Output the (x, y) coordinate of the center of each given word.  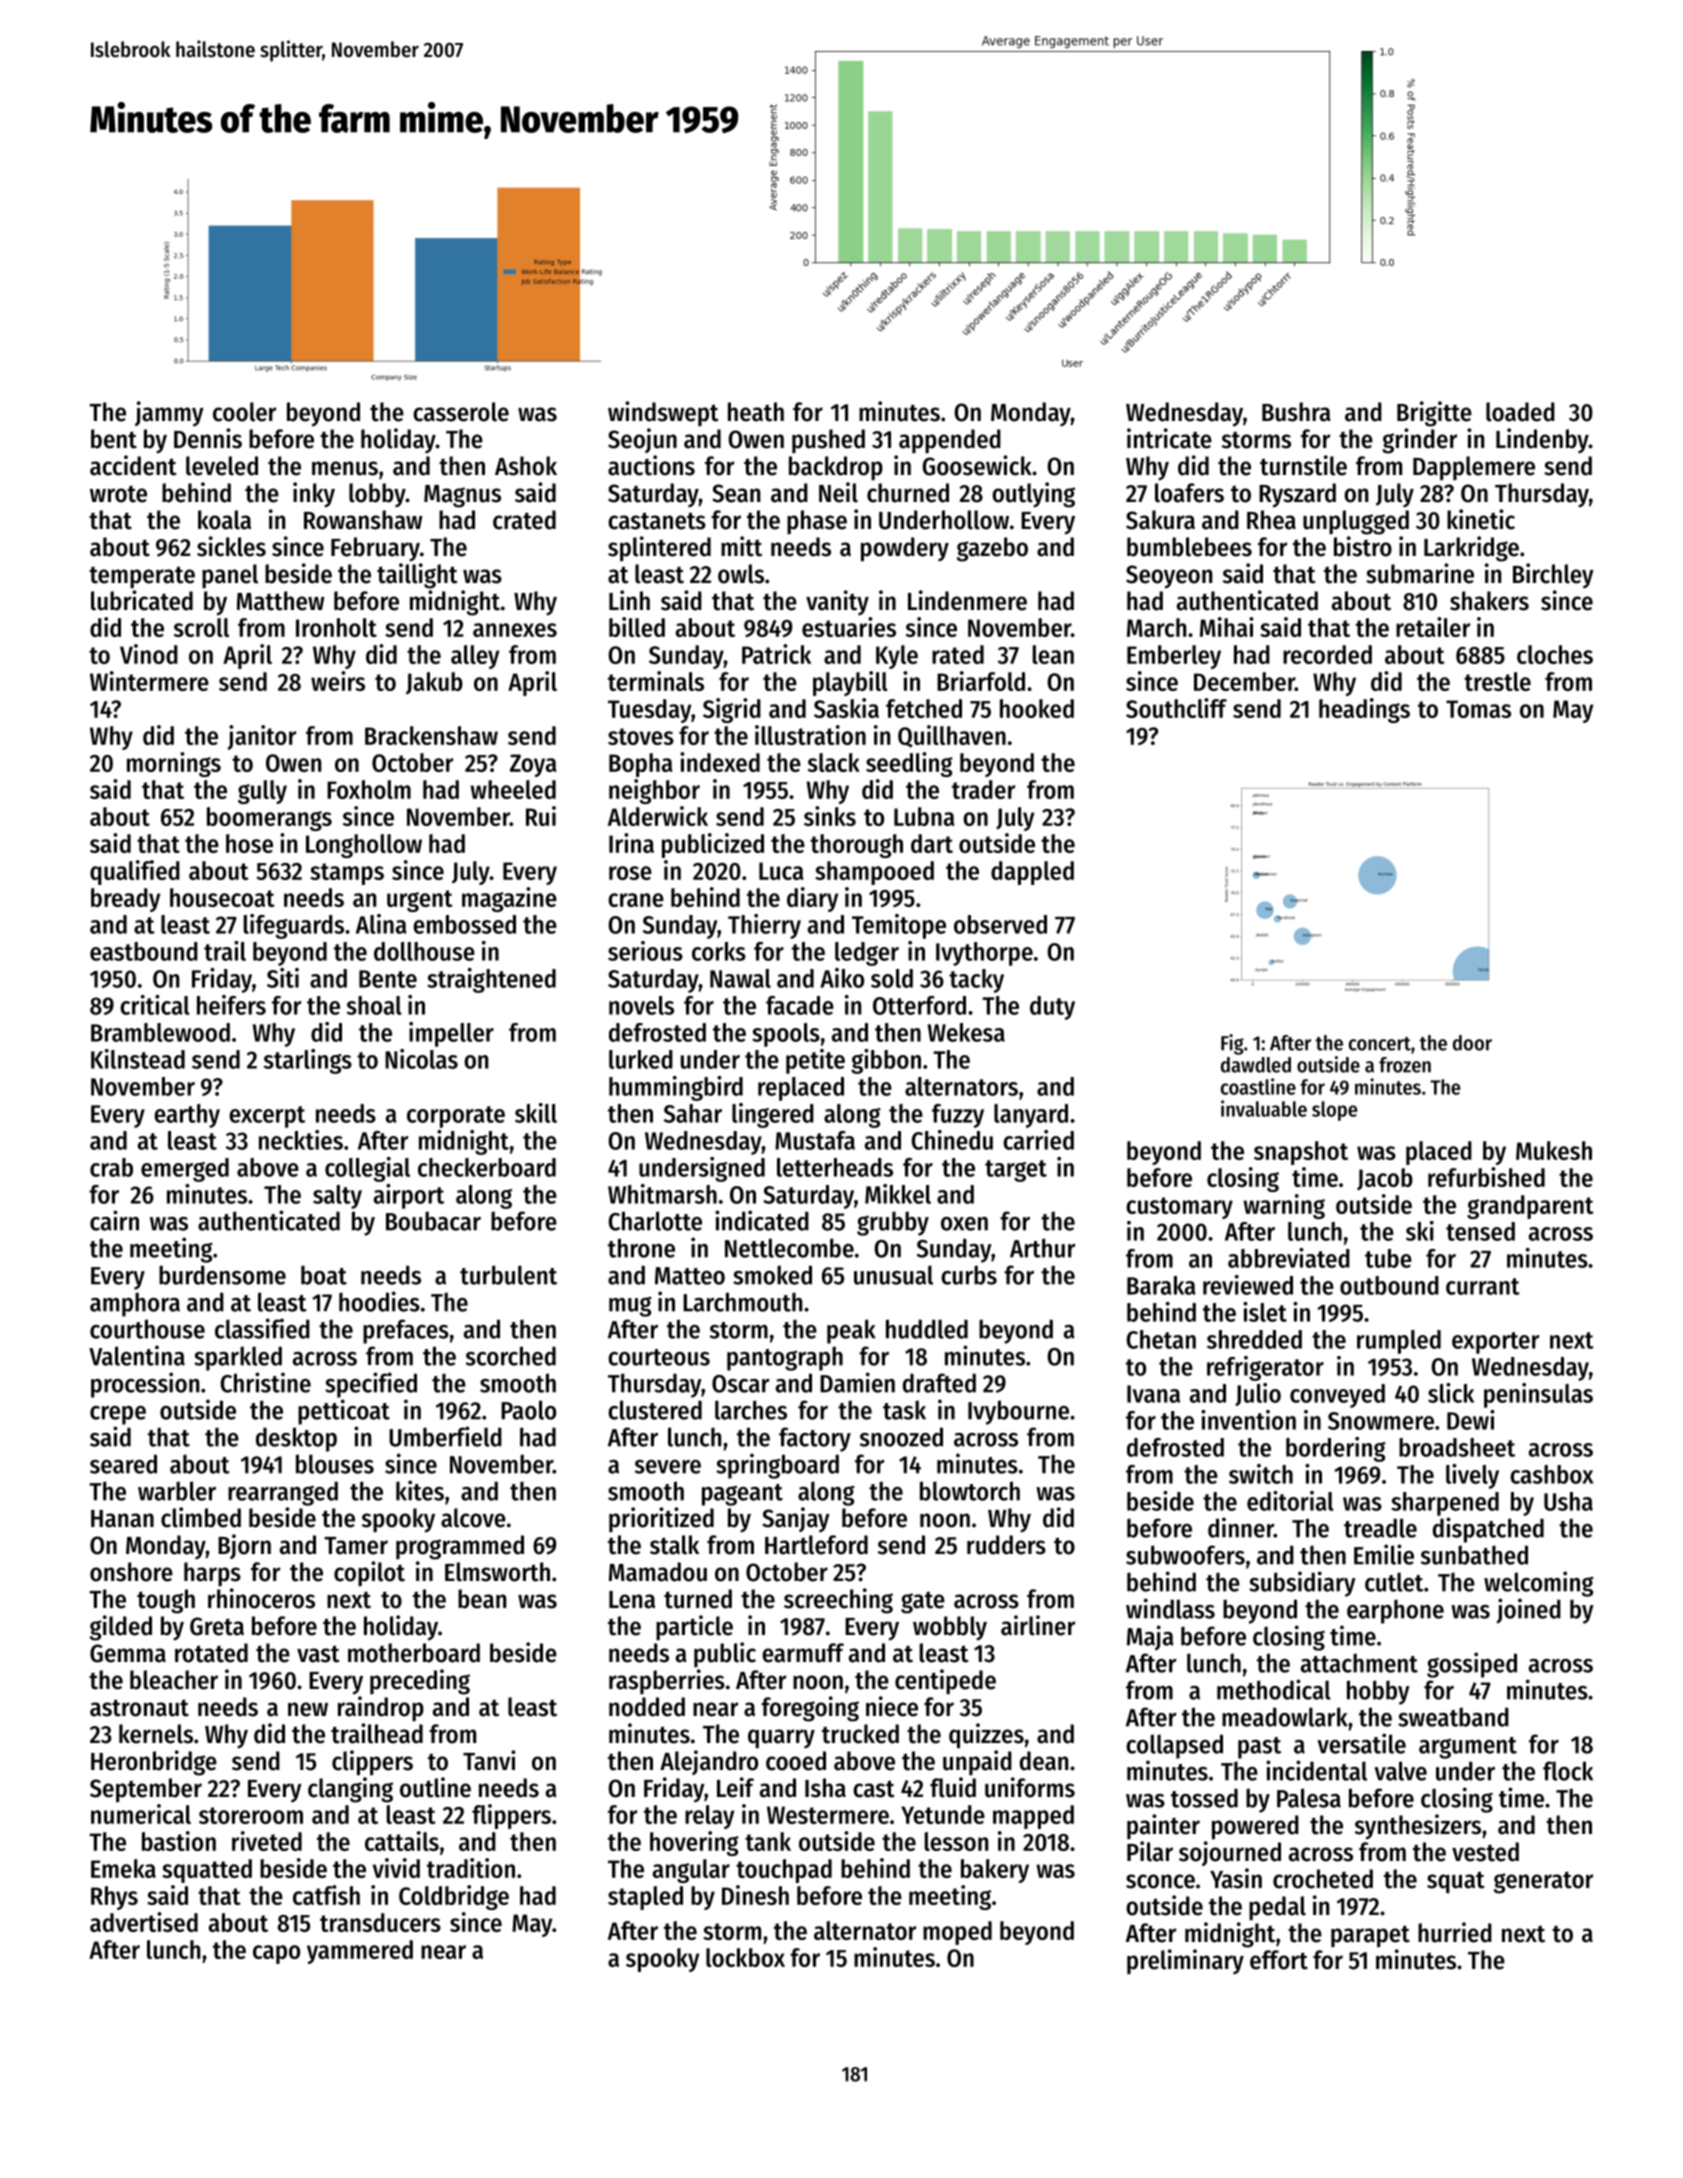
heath (756, 412)
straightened (491, 980)
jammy (169, 413)
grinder (1419, 441)
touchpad (784, 1871)
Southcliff (1176, 708)
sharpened (1445, 1504)
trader (983, 789)
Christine (265, 1382)
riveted (267, 1841)
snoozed (901, 1437)
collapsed (1174, 1746)
